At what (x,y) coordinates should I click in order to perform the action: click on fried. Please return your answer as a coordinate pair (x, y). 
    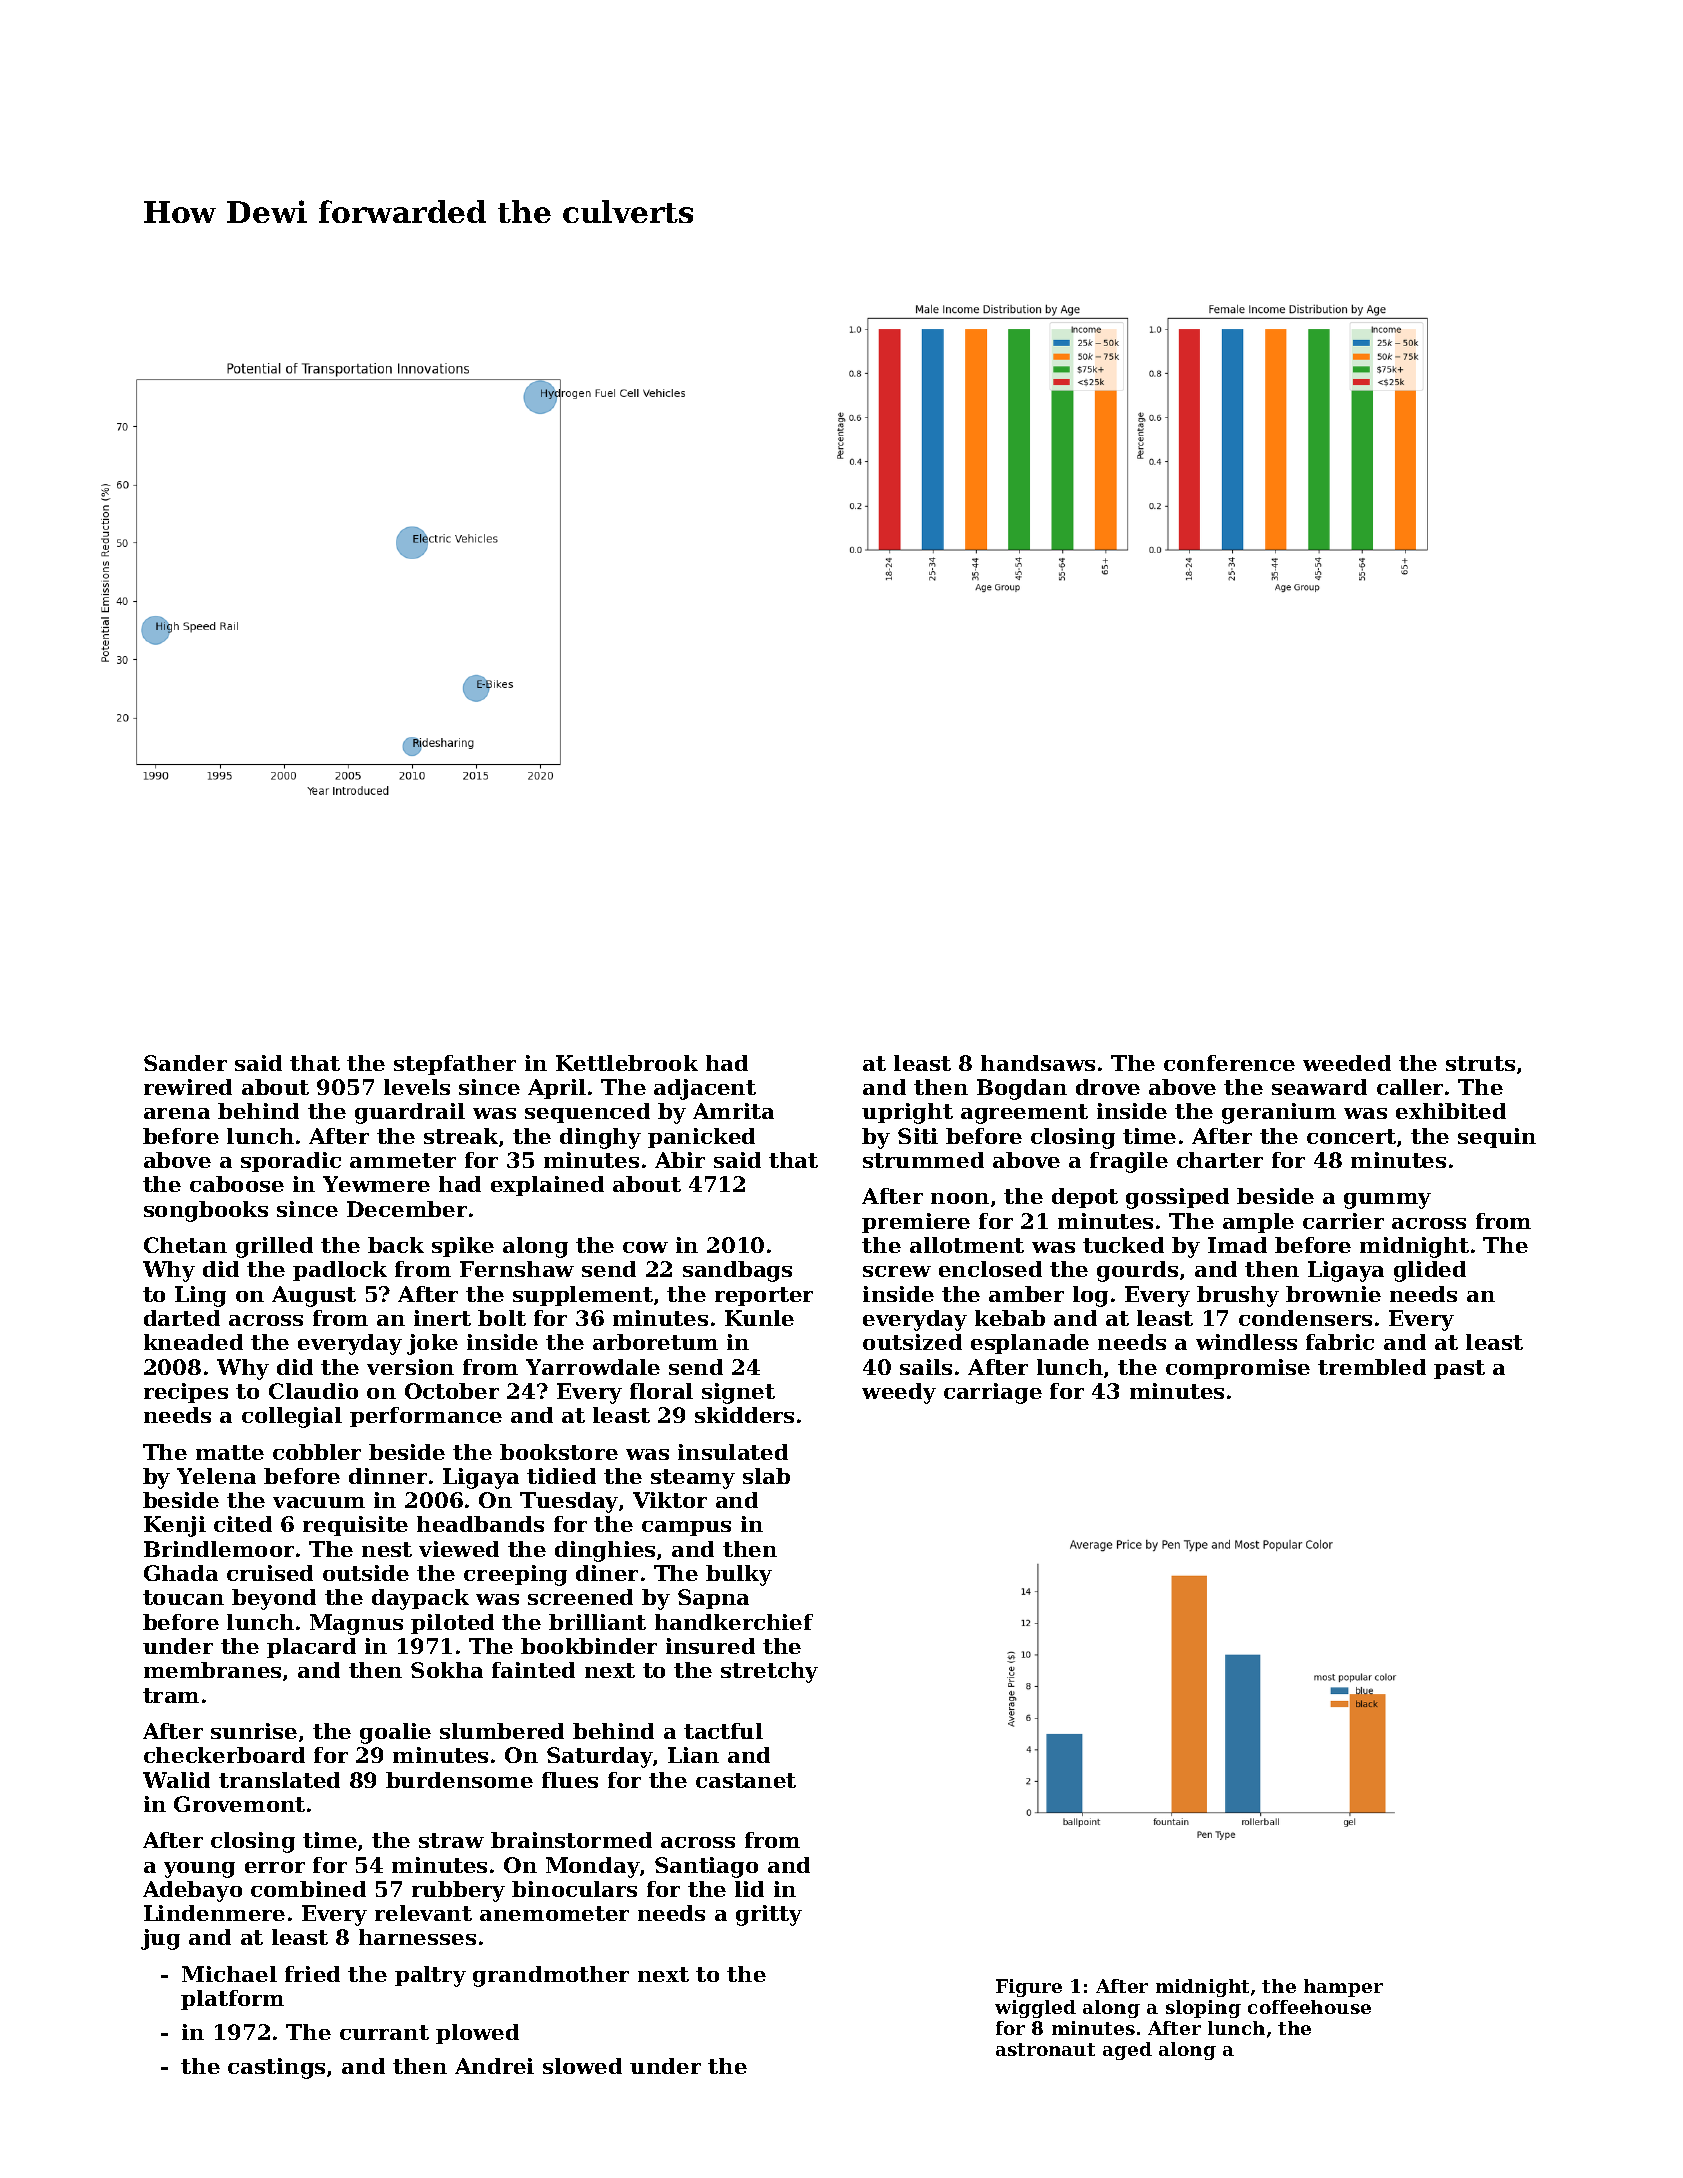
    Looking at the image, I should click on (312, 1974).
